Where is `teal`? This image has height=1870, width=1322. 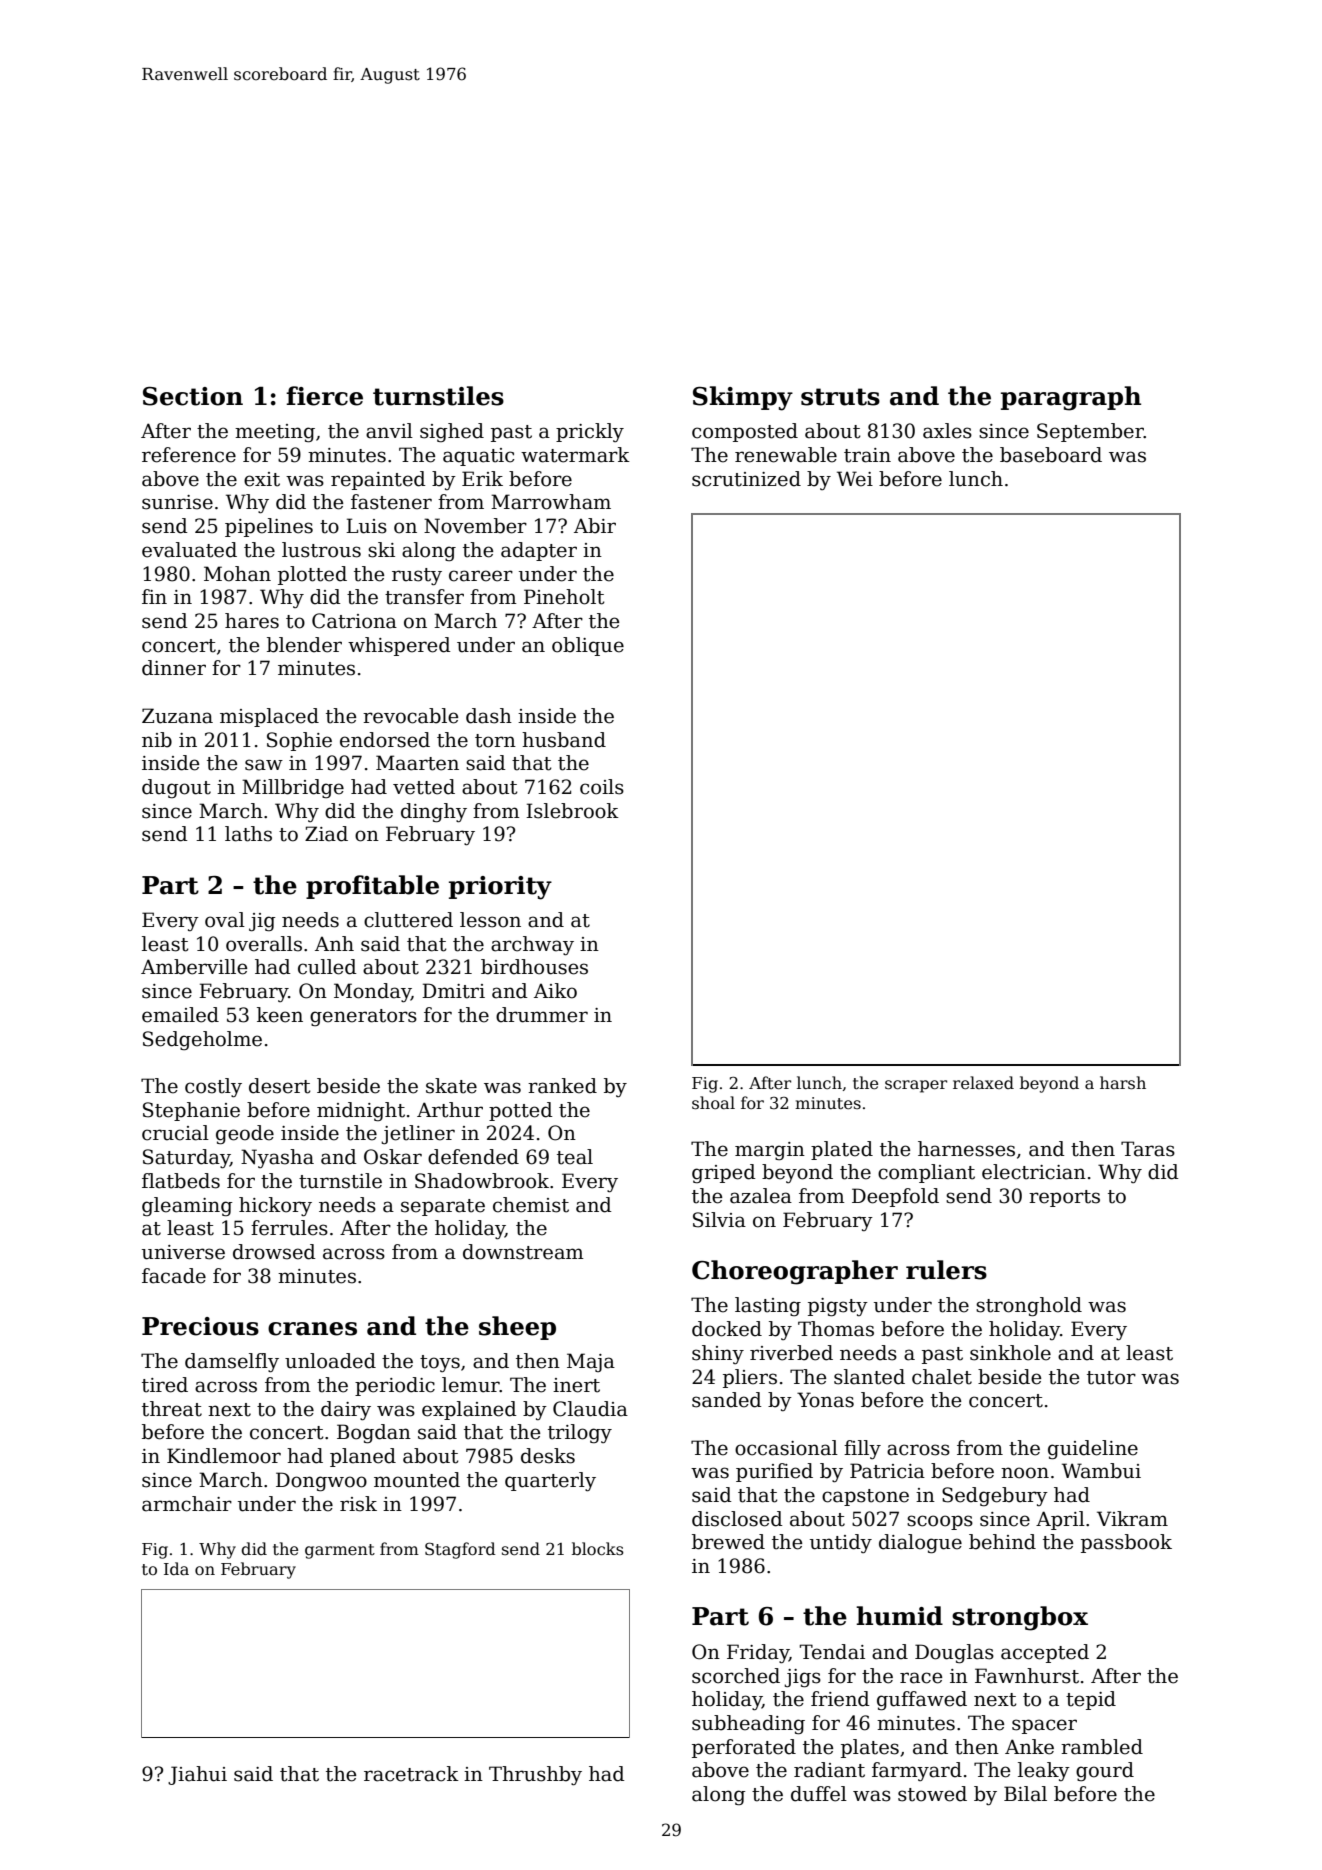
teal is located at coordinates (575, 1157).
